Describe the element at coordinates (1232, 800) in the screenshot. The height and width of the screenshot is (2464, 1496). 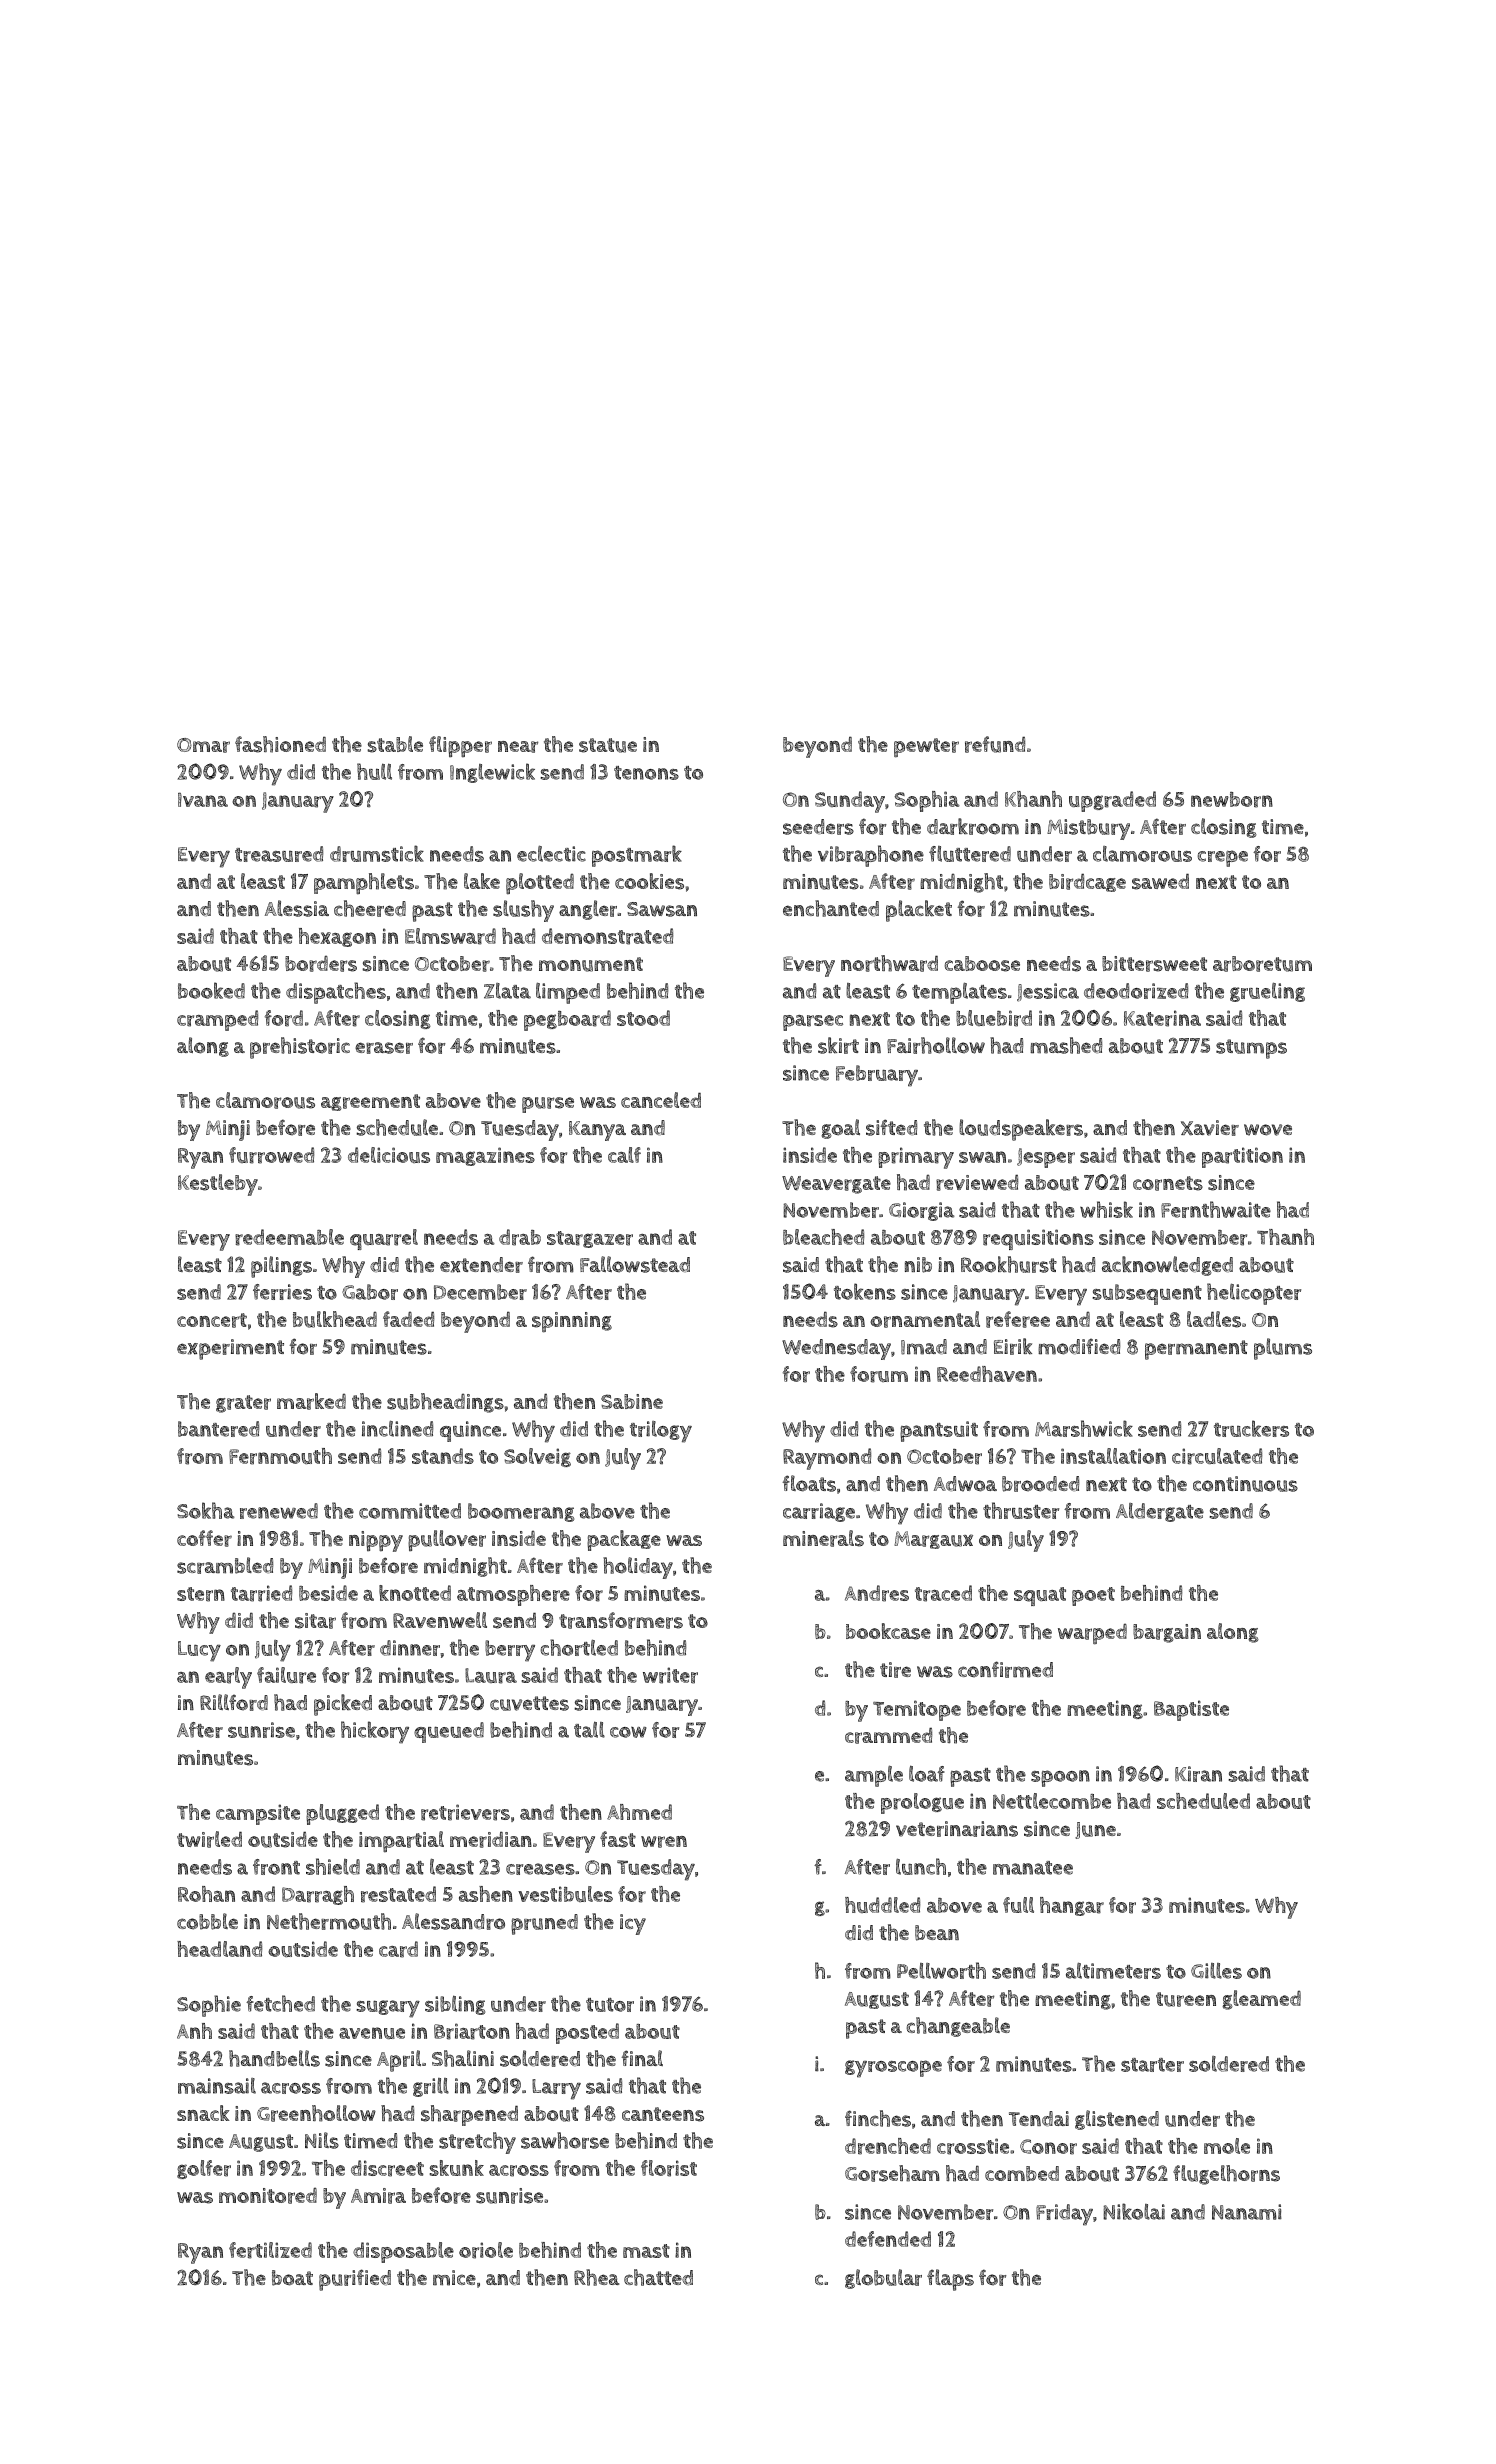
I see `newborn` at that location.
